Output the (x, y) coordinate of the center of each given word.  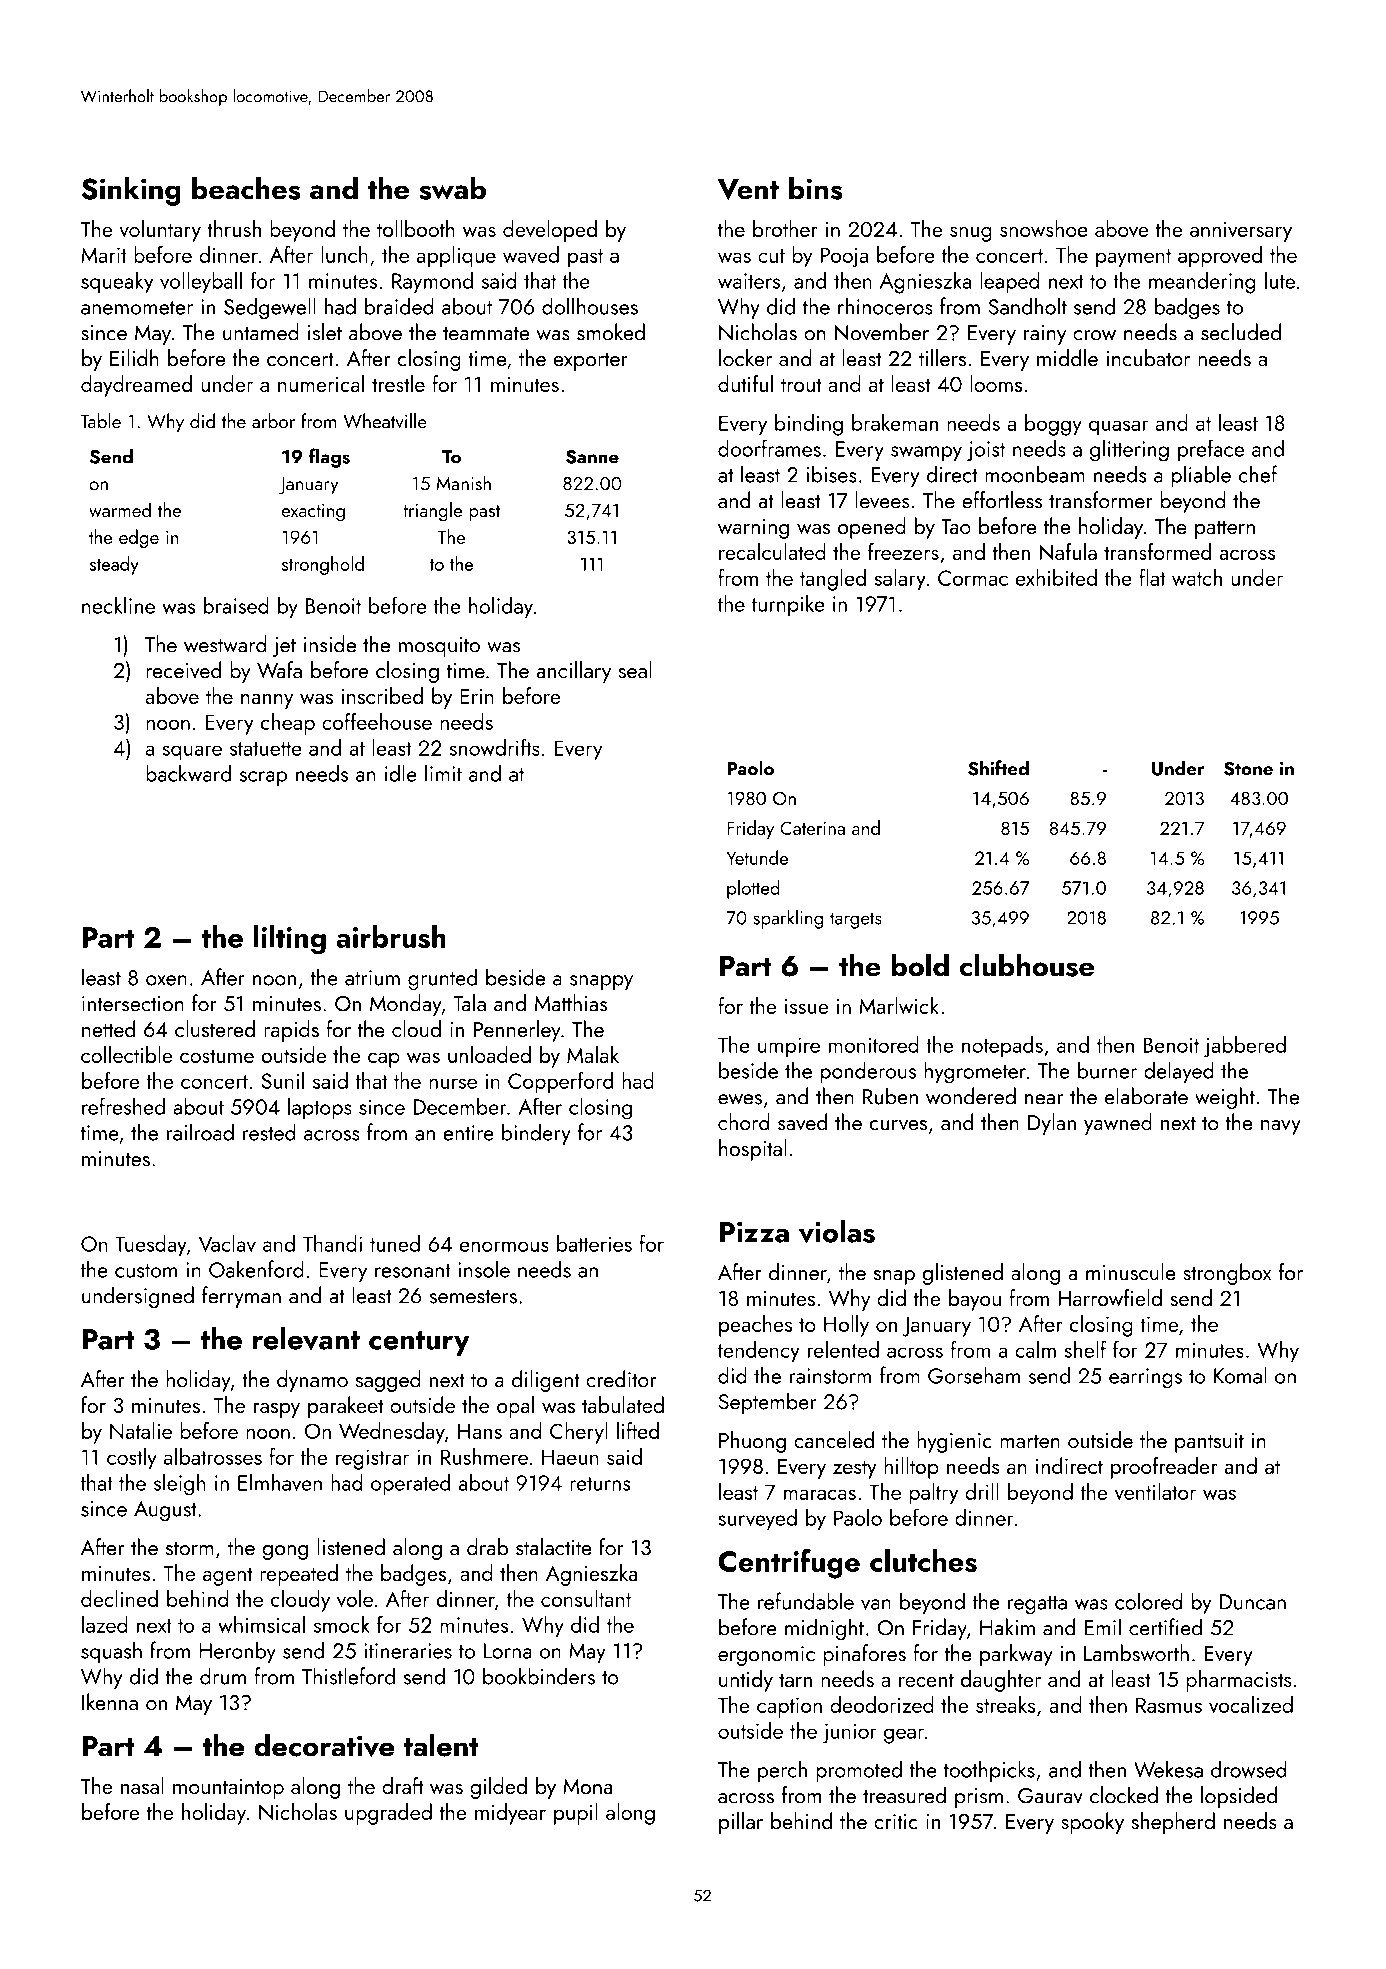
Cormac (973, 578)
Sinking (131, 191)
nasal (142, 1785)
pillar (741, 1823)
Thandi (332, 1243)
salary (900, 579)
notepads (1002, 1047)
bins (816, 188)
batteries (594, 1243)
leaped (1010, 282)
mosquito (439, 647)
